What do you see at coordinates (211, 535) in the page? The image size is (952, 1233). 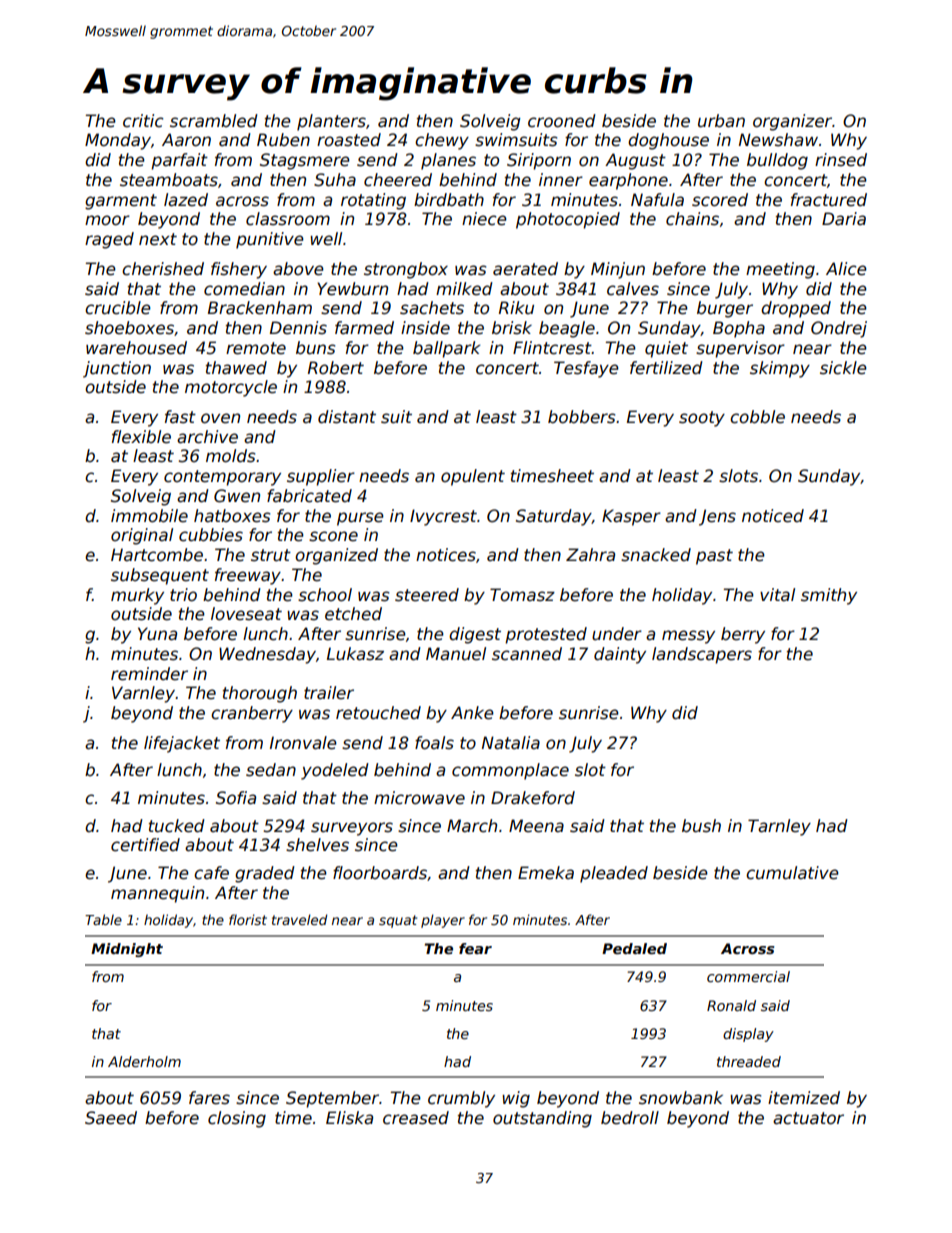 I see `cubbies` at bounding box center [211, 535].
